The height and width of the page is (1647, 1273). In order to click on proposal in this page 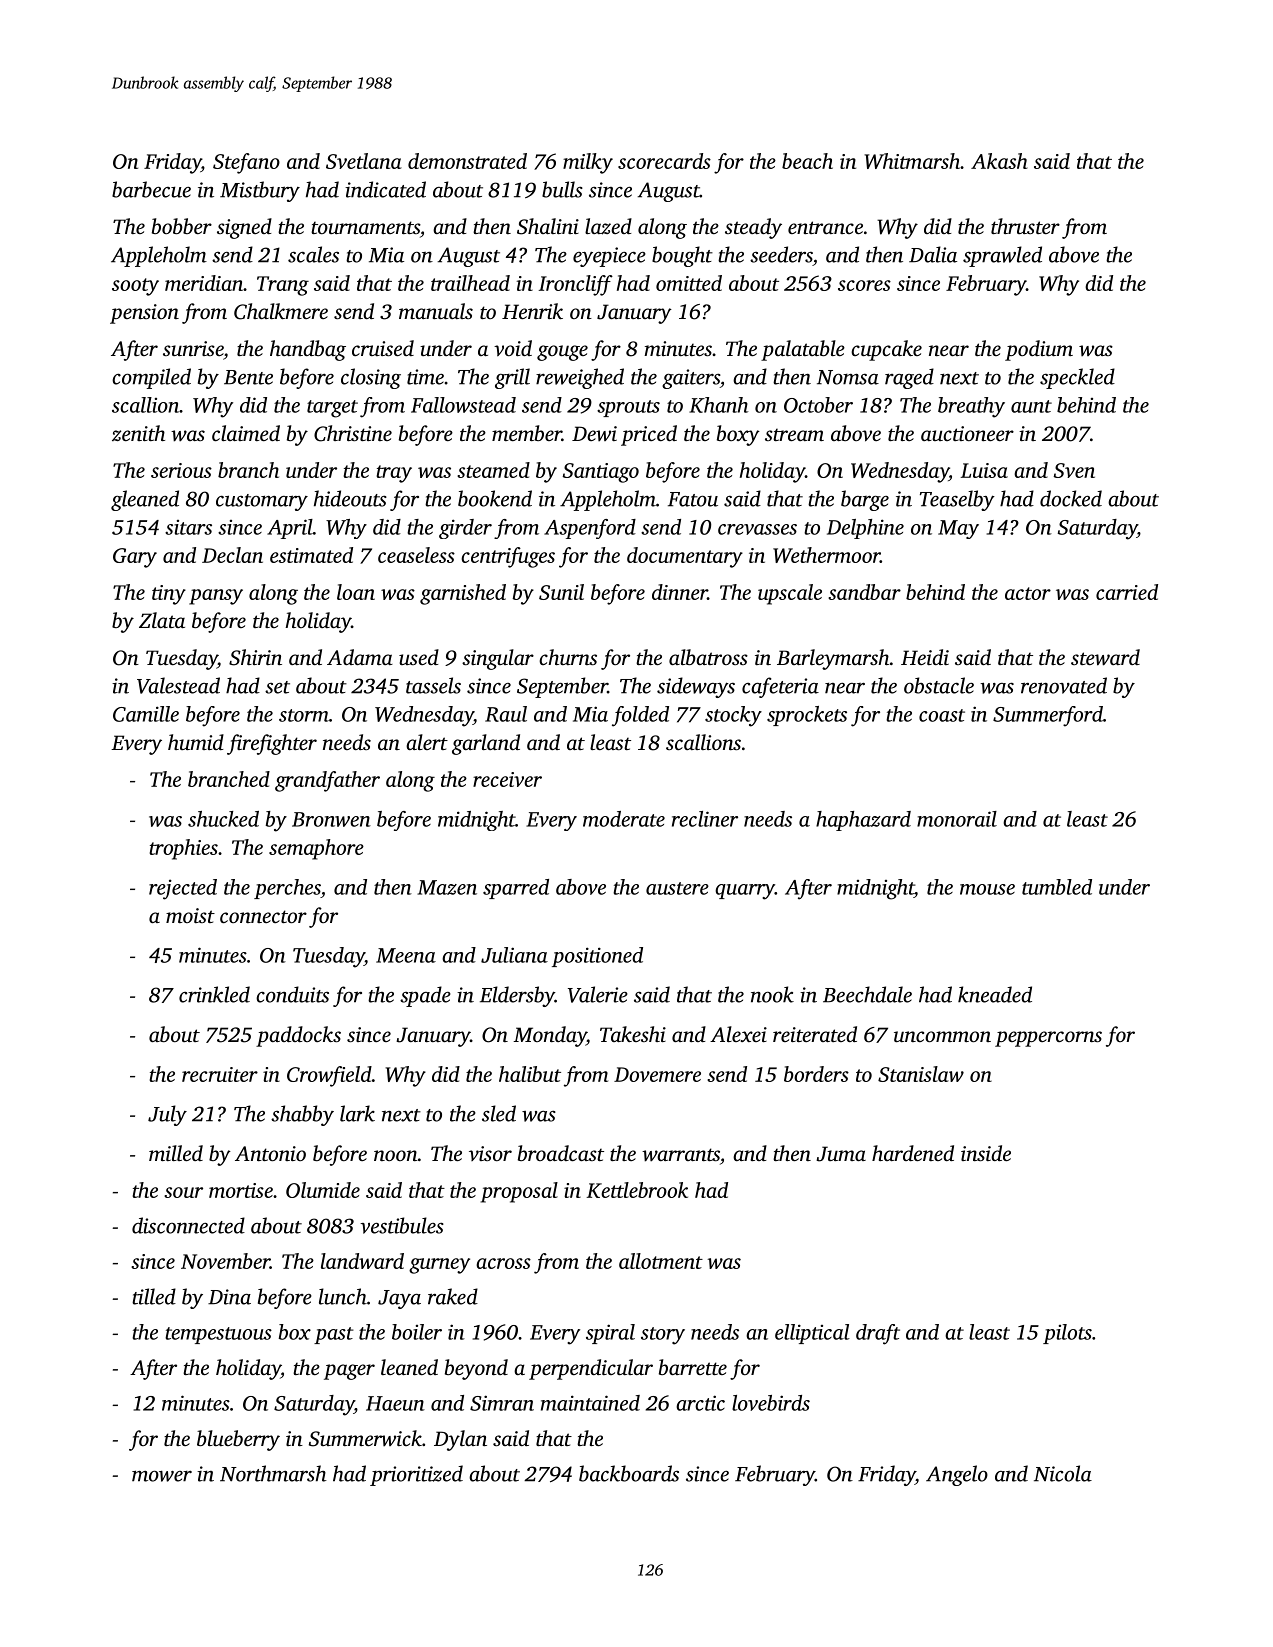, I will do `click(519, 1192)`.
